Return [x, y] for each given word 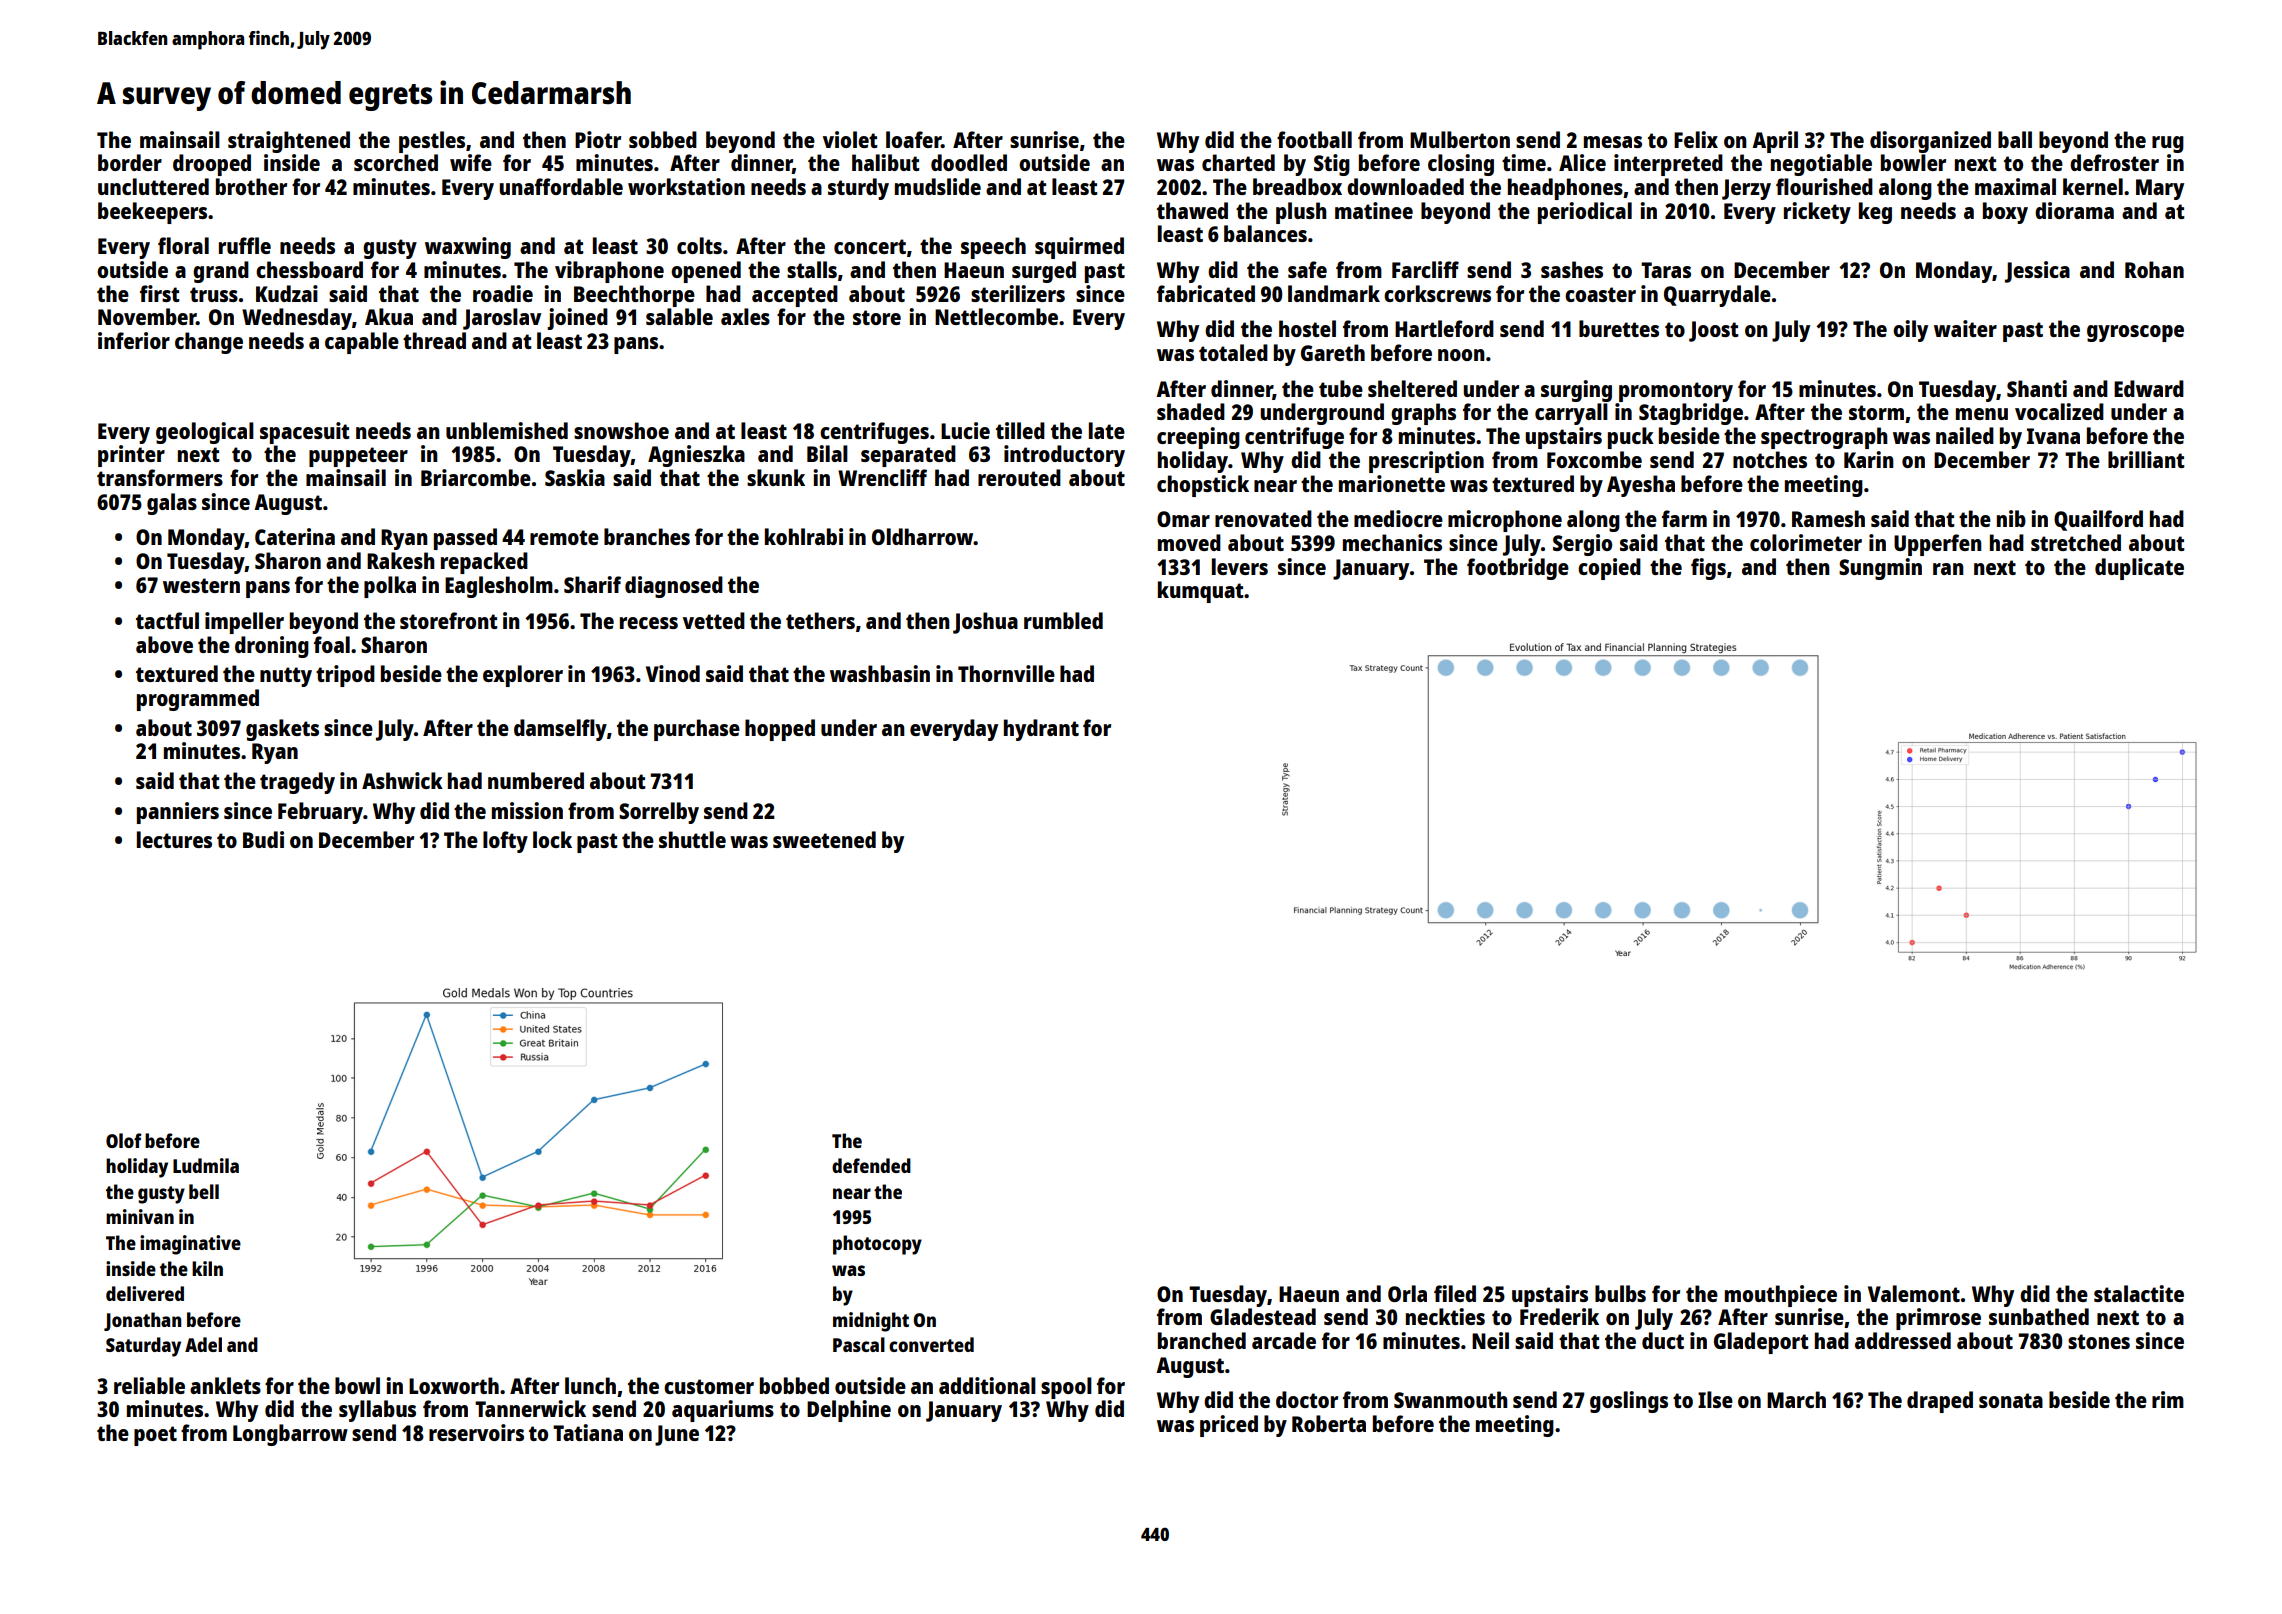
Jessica [2037, 272]
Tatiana [588, 1432]
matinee [1374, 210]
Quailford [2098, 520]
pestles [432, 142]
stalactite [2139, 1293]
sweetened [824, 839]
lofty [505, 842]
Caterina [295, 536]
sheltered [1412, 388]
